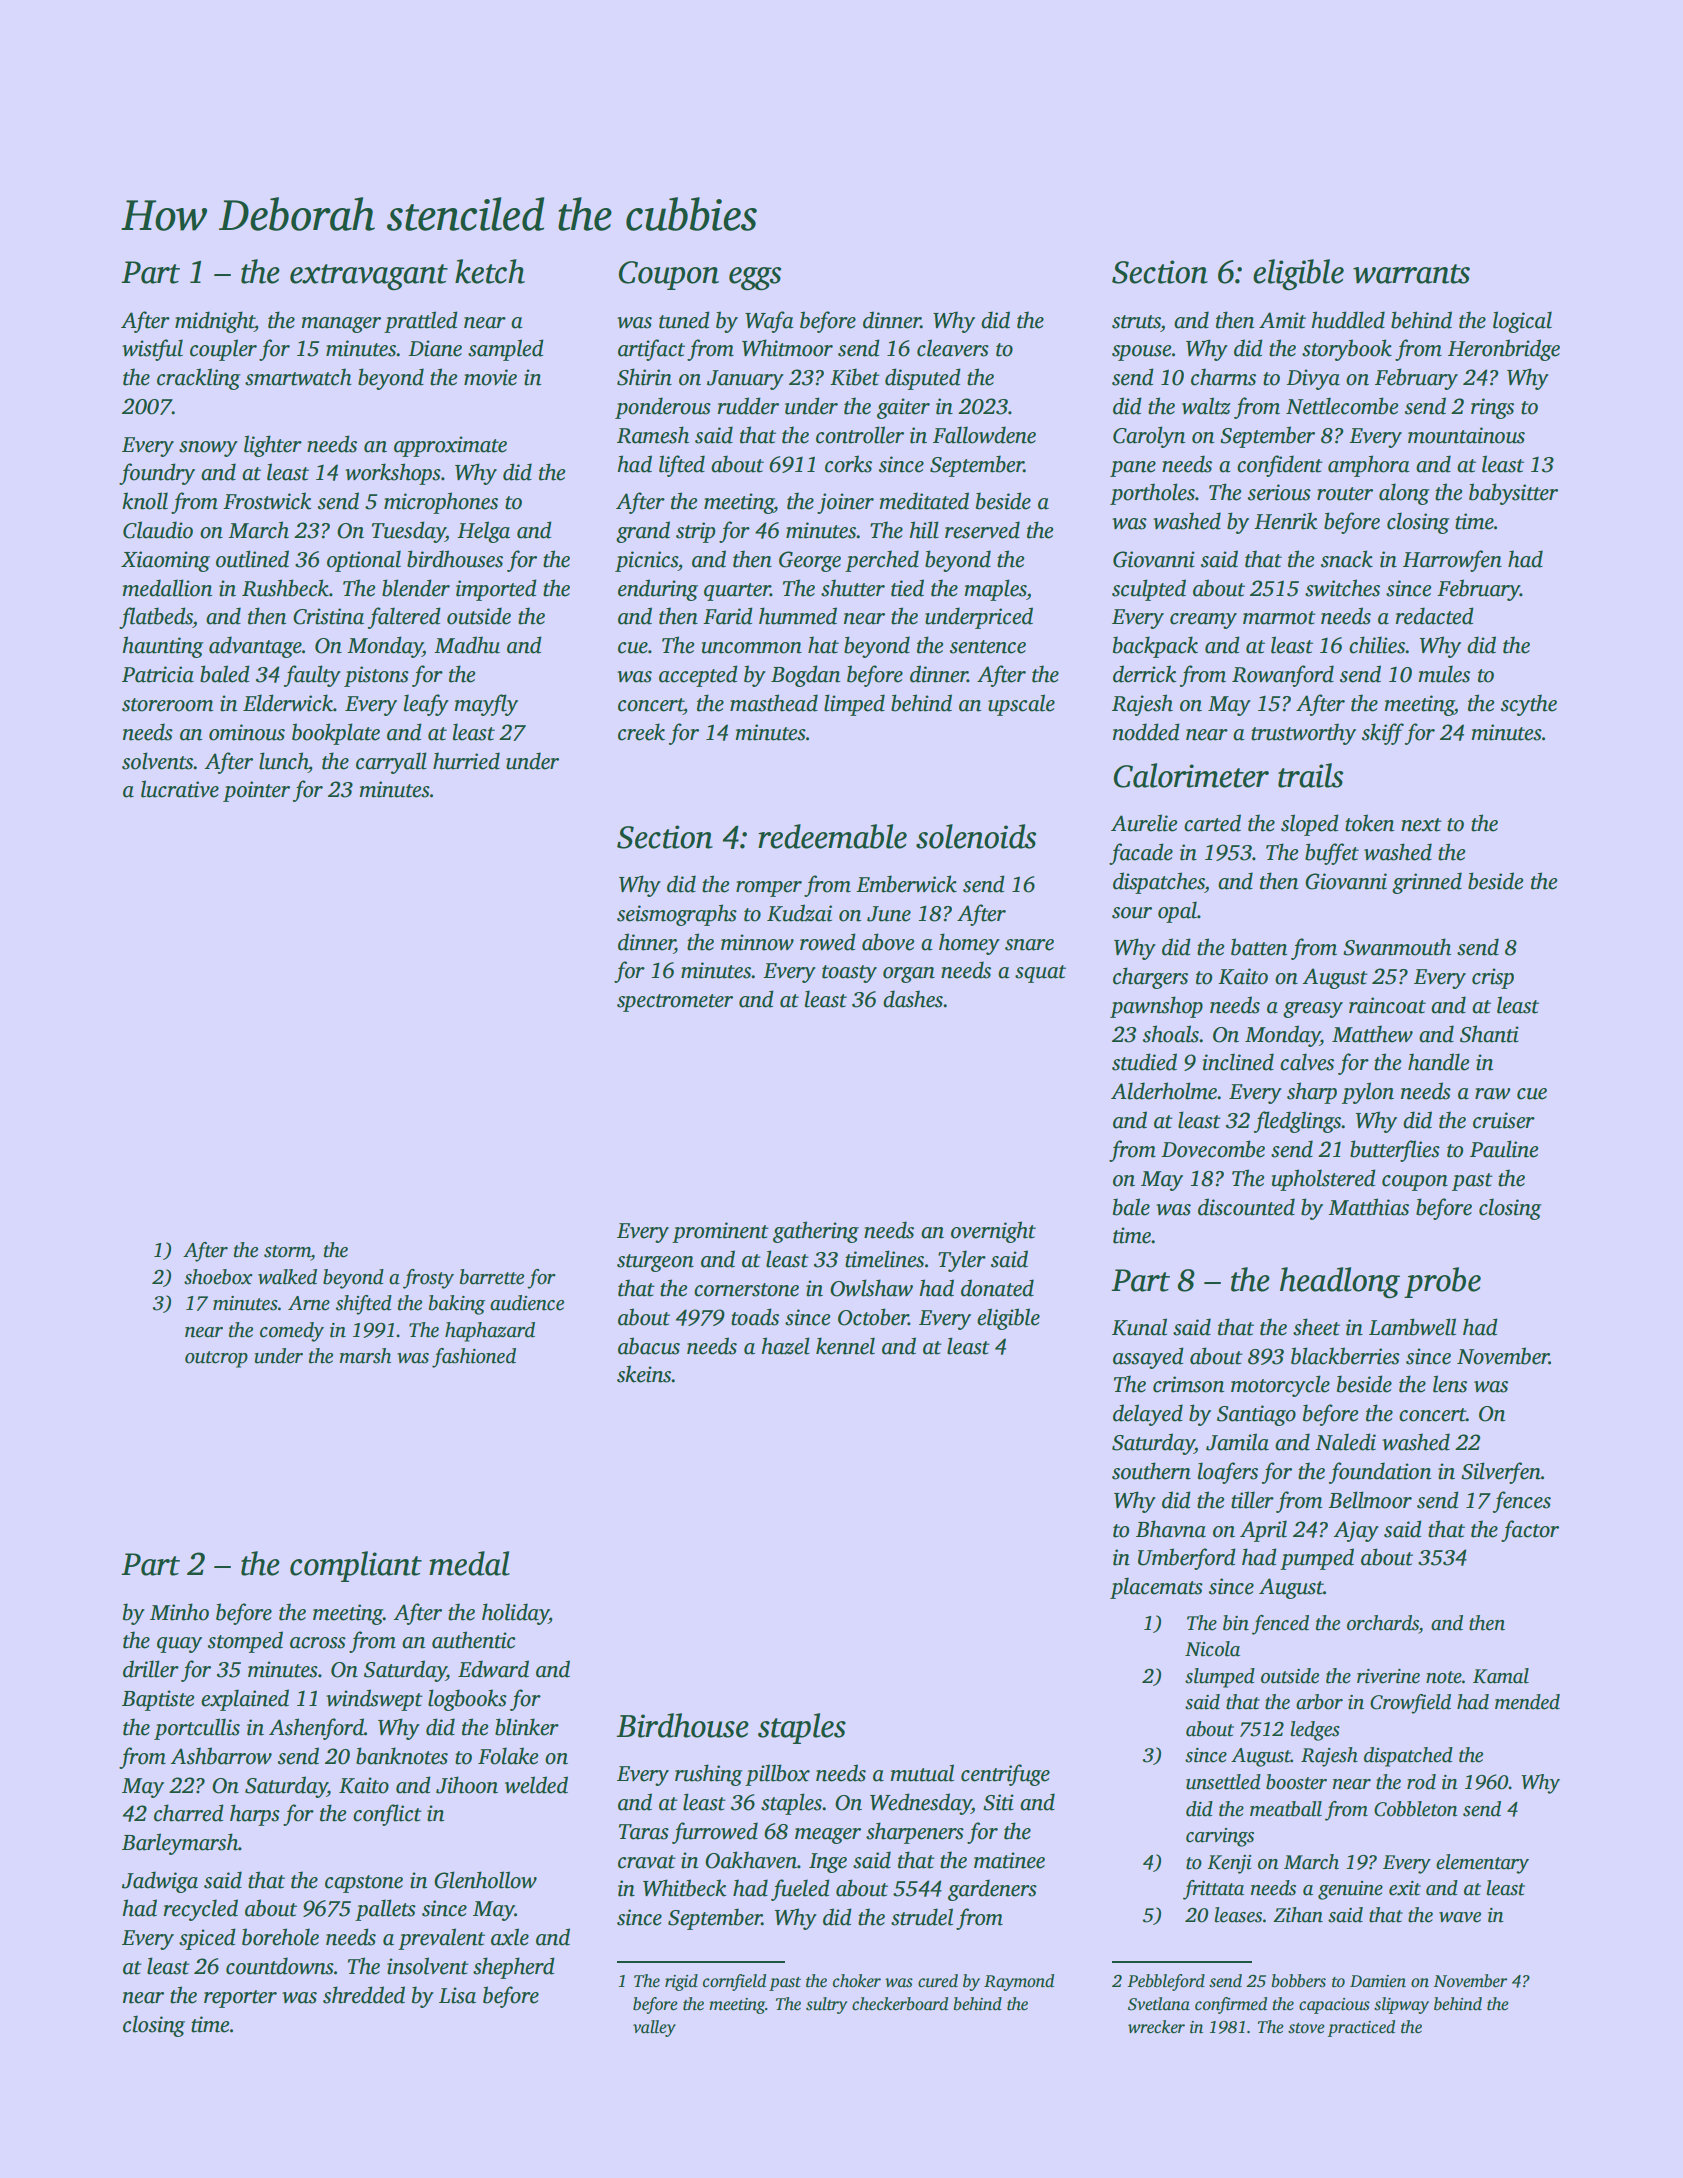  Describe the element at coordinates (457, 1995) in the image. I see `Lisa` at that location.
